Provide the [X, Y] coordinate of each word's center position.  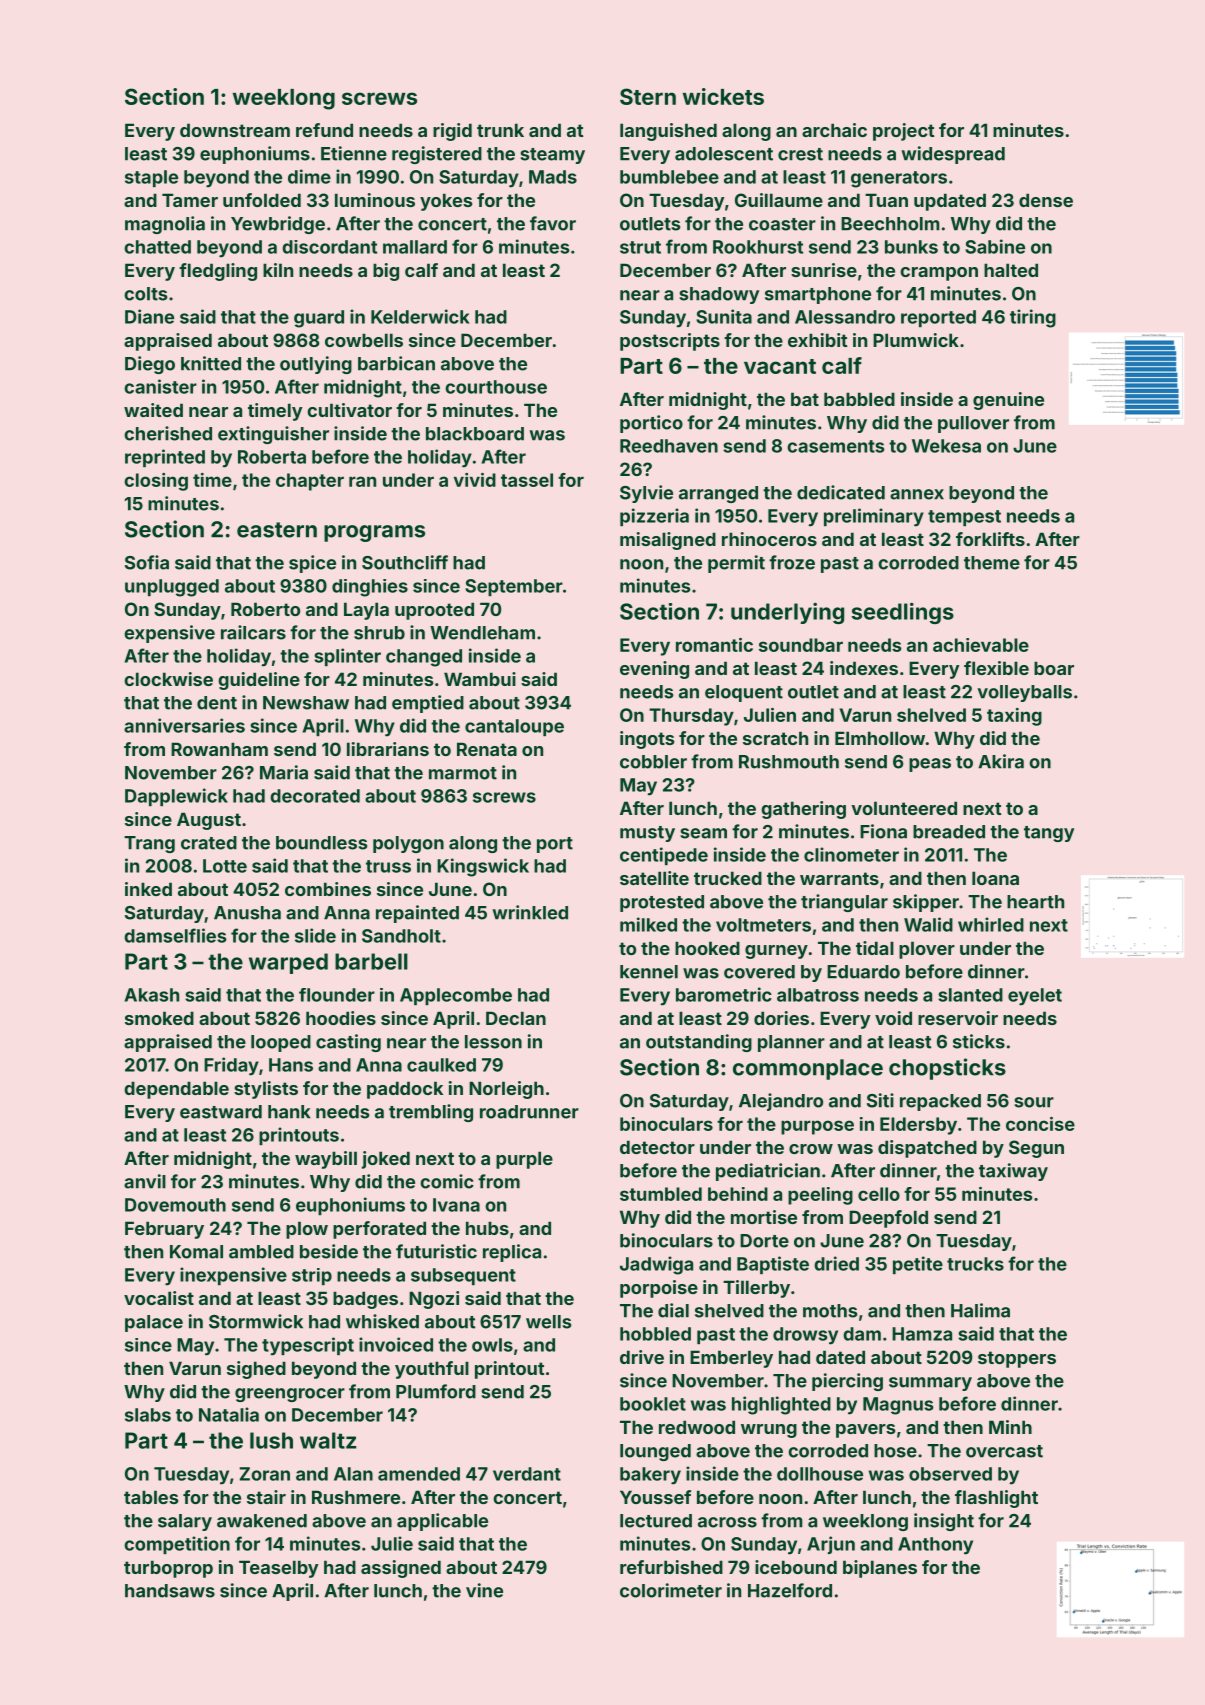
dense [1046, 200]
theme [992, 563]
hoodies [341, 1018]
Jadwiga [656, 1265]
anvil [145, 1181]
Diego [150, 365]
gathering [803, 810]
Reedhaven [669, 446]
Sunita [724, 316]
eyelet [1035, 997]
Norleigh [506, 1090]
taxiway [1013, 1172]
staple [151, 178]
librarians [388, 749]
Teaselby [278, 1569]
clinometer [851, 854]
